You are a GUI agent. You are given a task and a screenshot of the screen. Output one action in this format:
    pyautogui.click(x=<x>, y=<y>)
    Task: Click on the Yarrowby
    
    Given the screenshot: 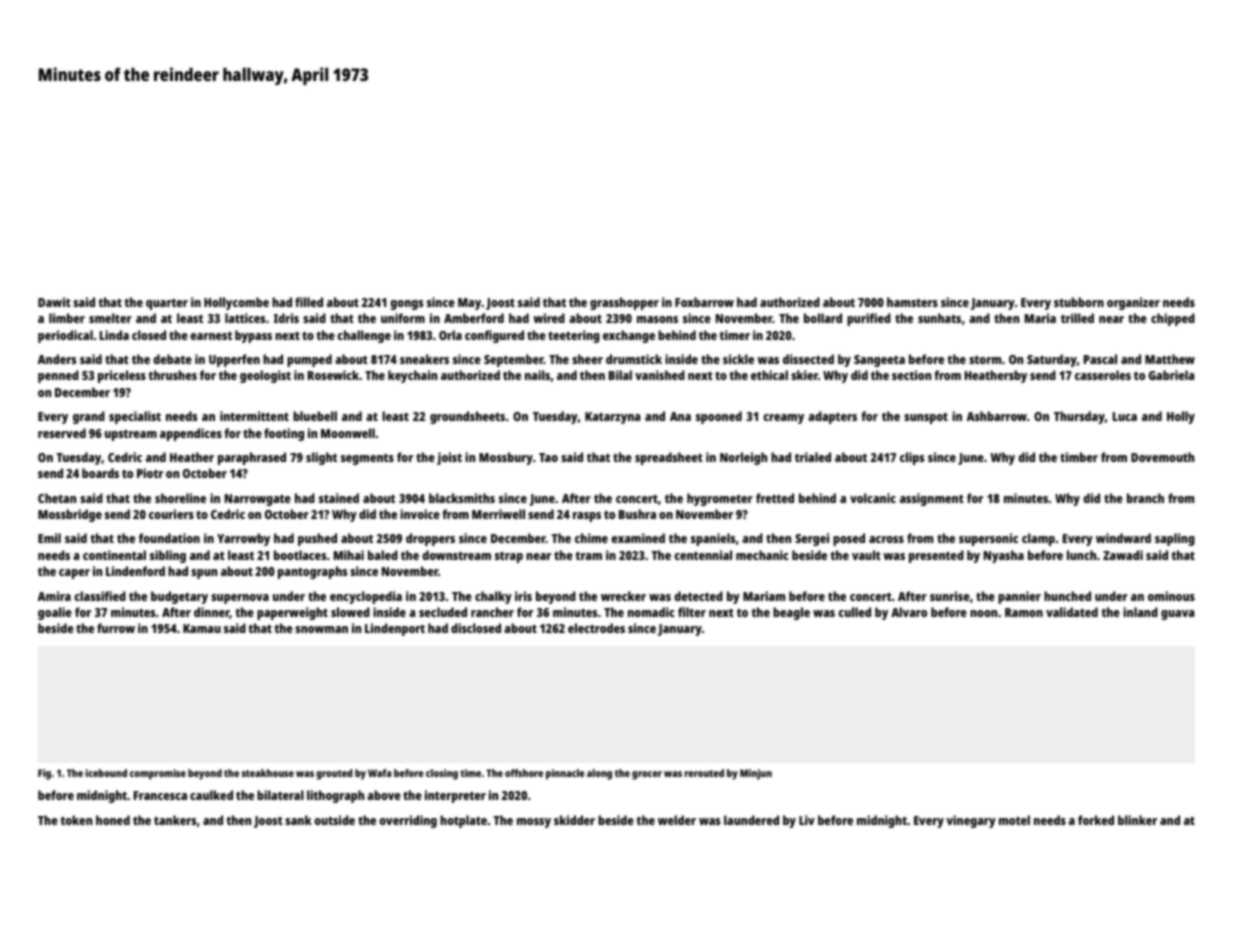 What is the action you would take?
    pyautogui.click(x=243, y=539)
